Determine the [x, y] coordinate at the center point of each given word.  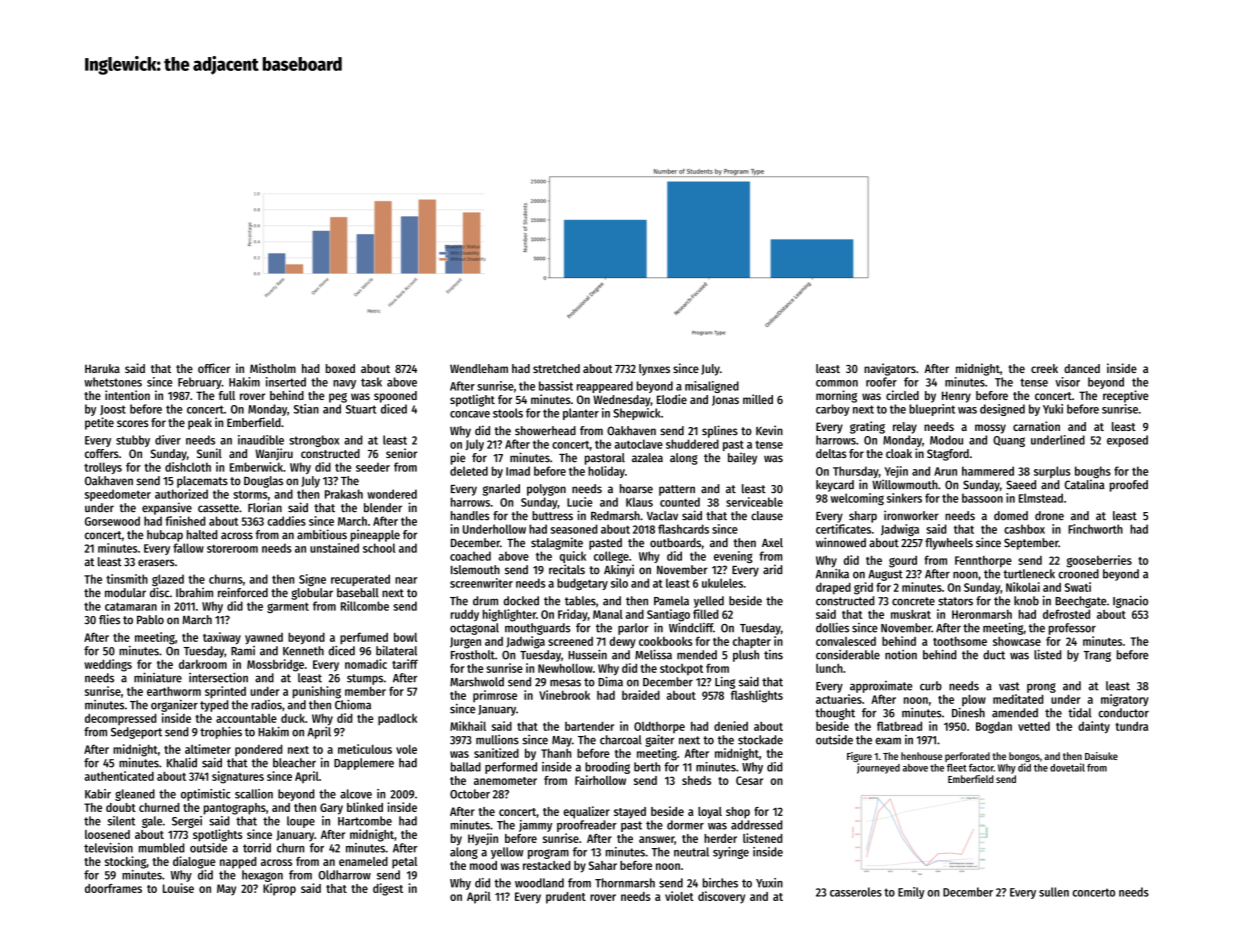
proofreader [587, 826]
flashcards [683, 529]
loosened [107, 834]
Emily [911, 893]
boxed [340, 368]
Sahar [603, 865]
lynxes [654, 370]
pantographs [235, 809]
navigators [890, 369]
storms [250, 494]
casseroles [856, 892]
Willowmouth [905, 484]
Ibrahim [194, 592]
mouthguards [538, 629]
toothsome [960, 641]
